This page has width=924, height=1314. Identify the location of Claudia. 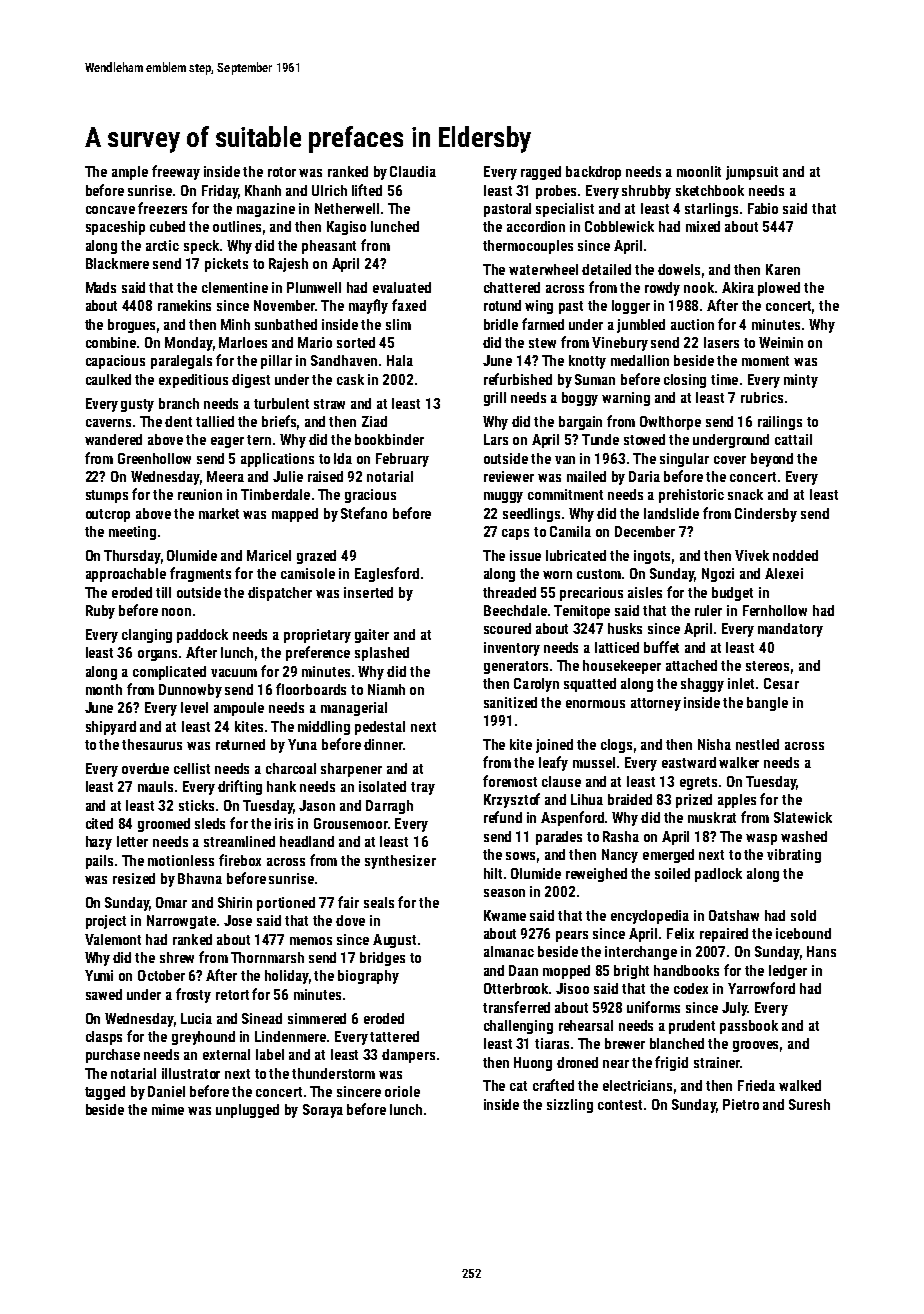
(413, 171).
